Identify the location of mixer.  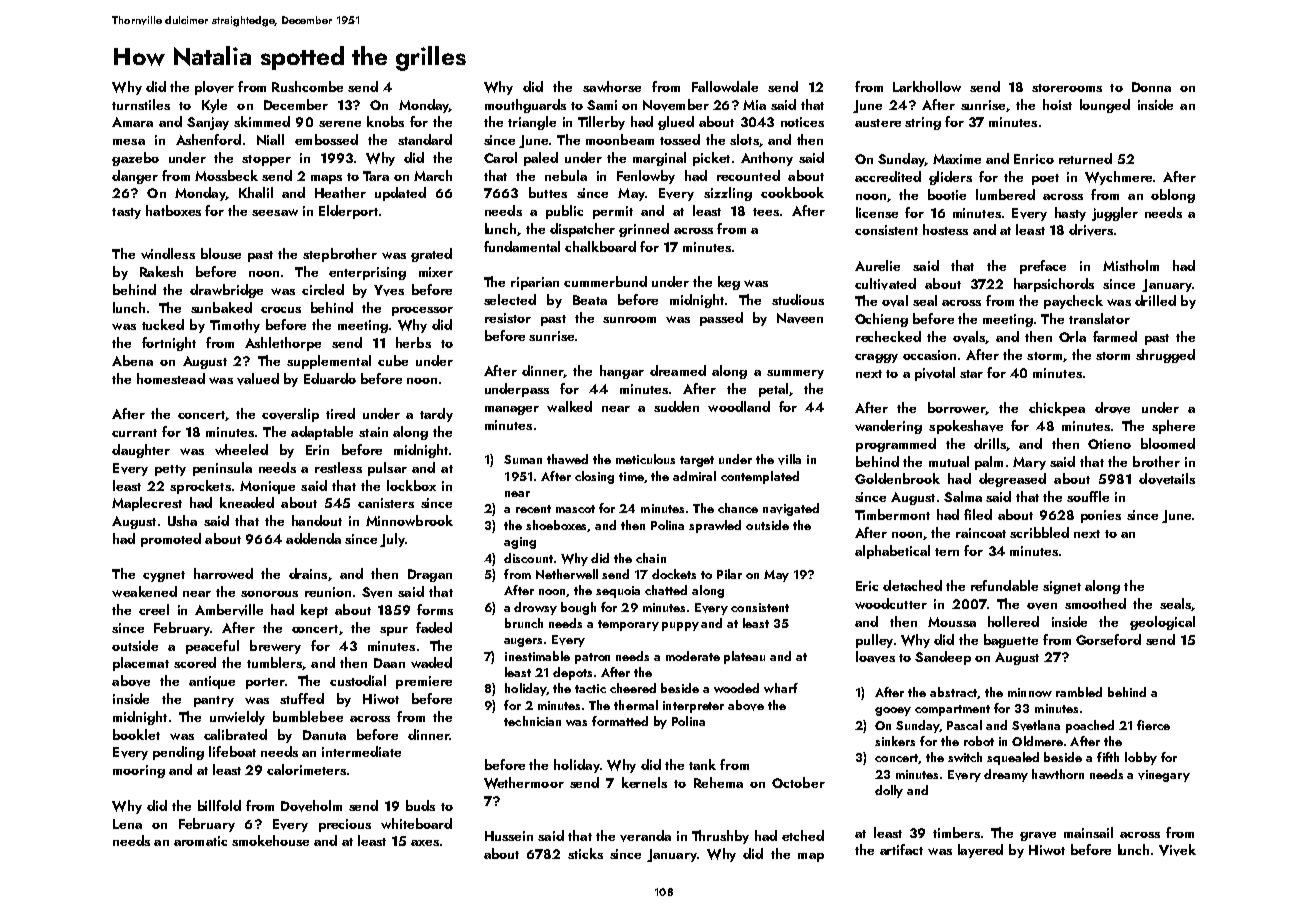
(436, 272).
